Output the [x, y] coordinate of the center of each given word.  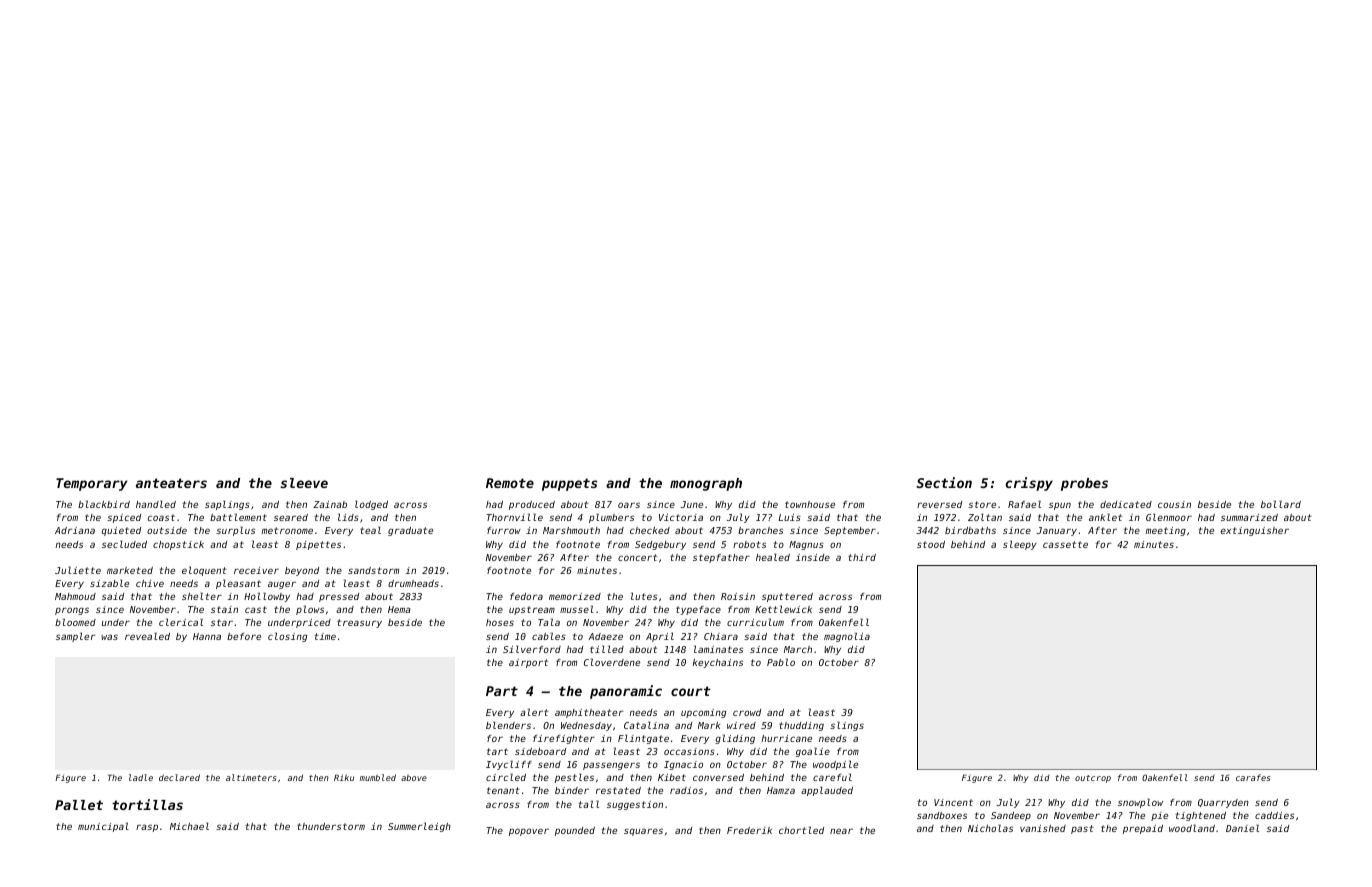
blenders [508, 725]
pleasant [238, 584]
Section [944, 482]
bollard [1281, 504]
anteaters [171, 483]
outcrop [1093, 779]
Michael [189, 826]
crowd [747, 712]
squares [643, 832]
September [850, 531]
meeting [1166, 531]
